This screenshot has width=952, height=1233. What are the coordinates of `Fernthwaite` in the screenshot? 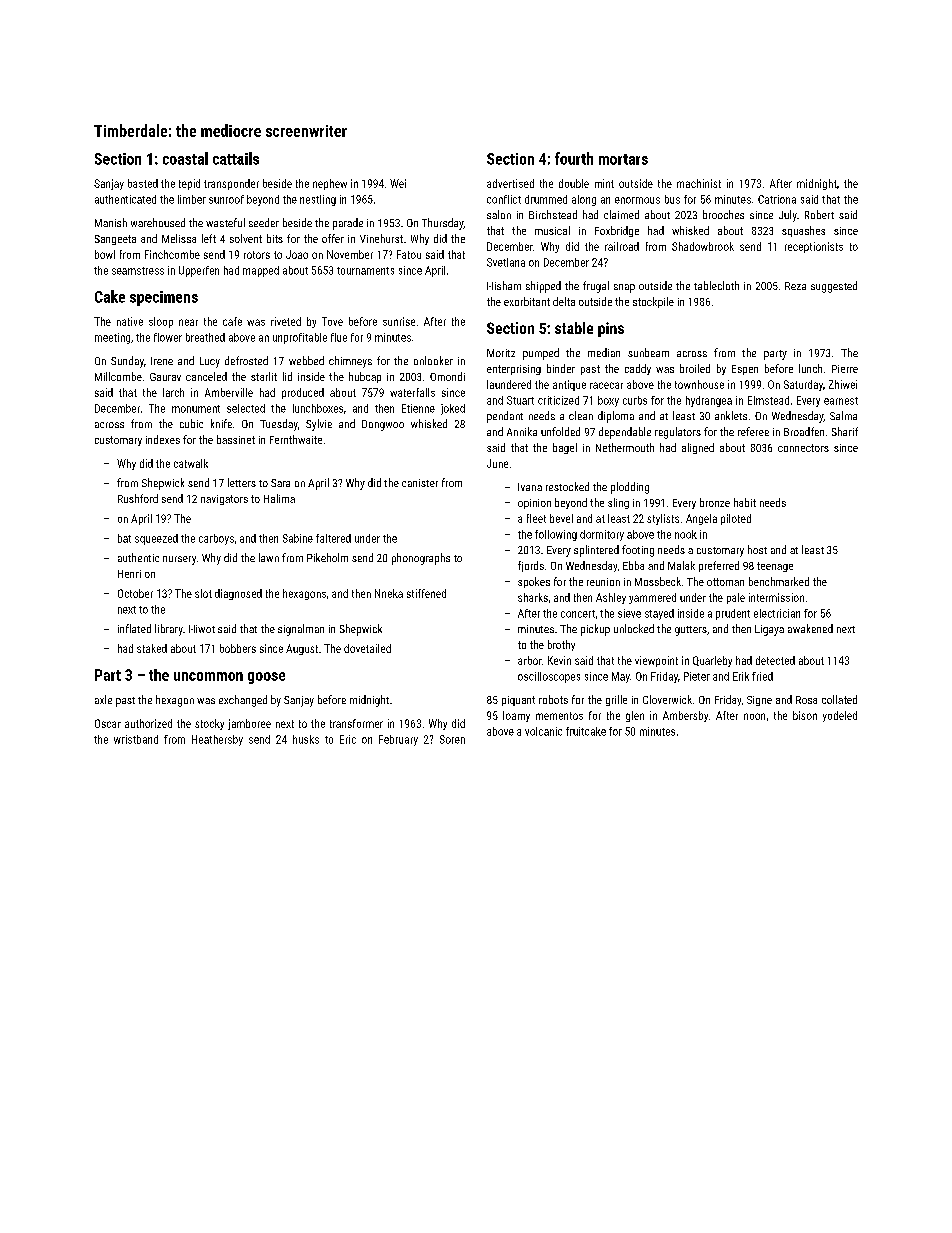 It's located at (296, 439).
